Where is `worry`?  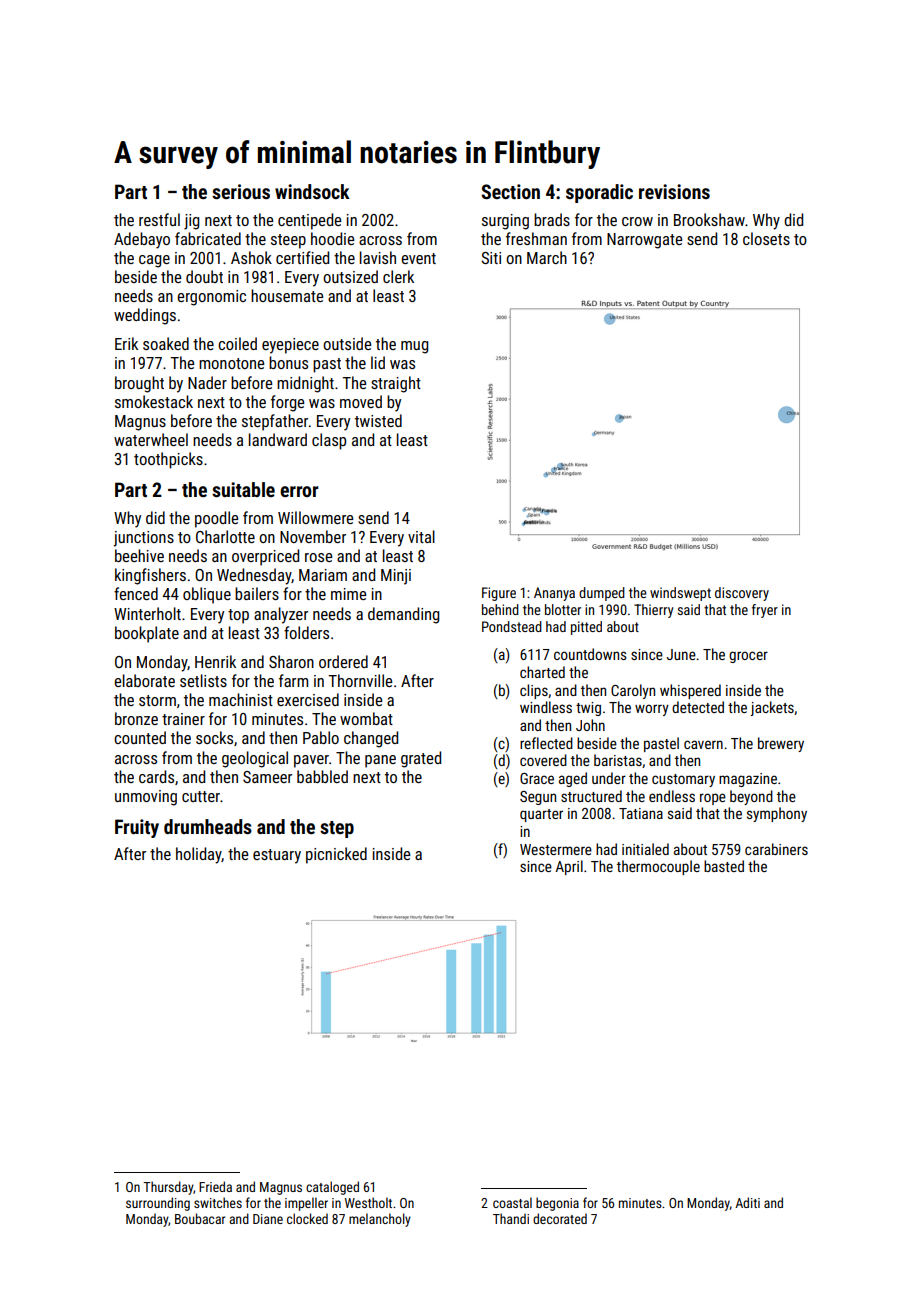
worry is located at coordinates (652, 710).
